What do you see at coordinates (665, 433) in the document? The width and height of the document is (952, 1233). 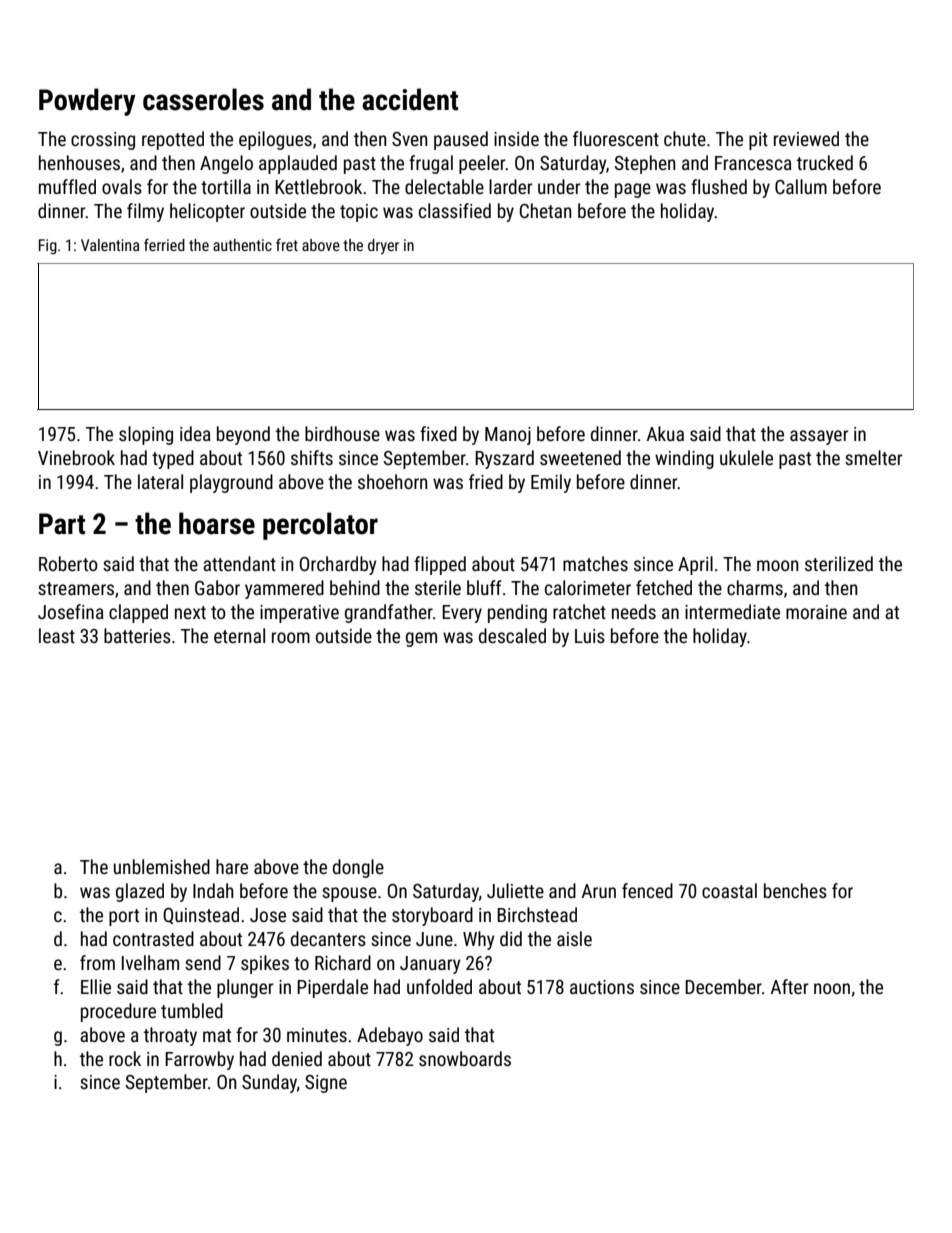 I see `Akua` at bounding box center [665, 433].
